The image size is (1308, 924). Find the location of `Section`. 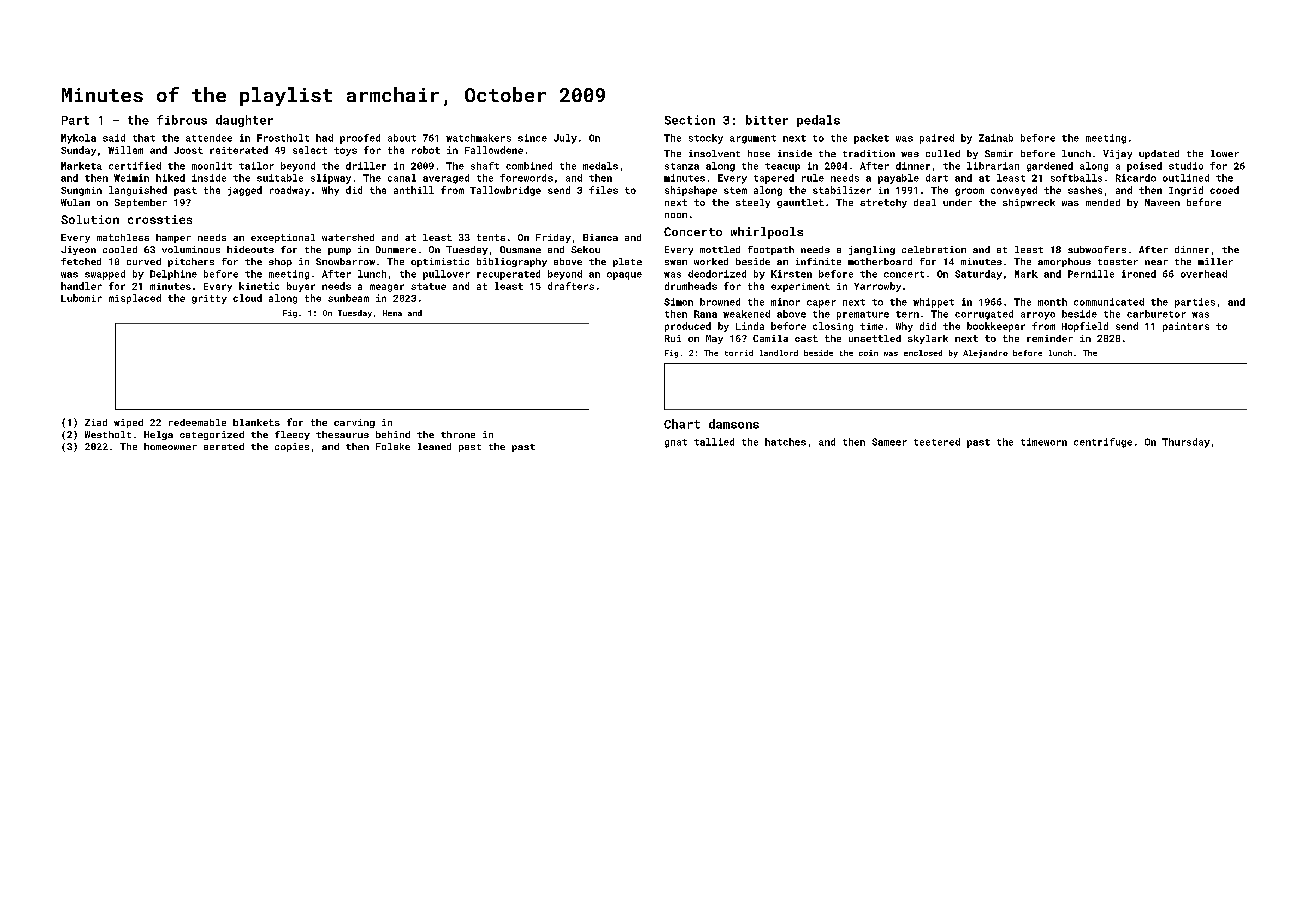

Section is located at coordinates (690, 120).
